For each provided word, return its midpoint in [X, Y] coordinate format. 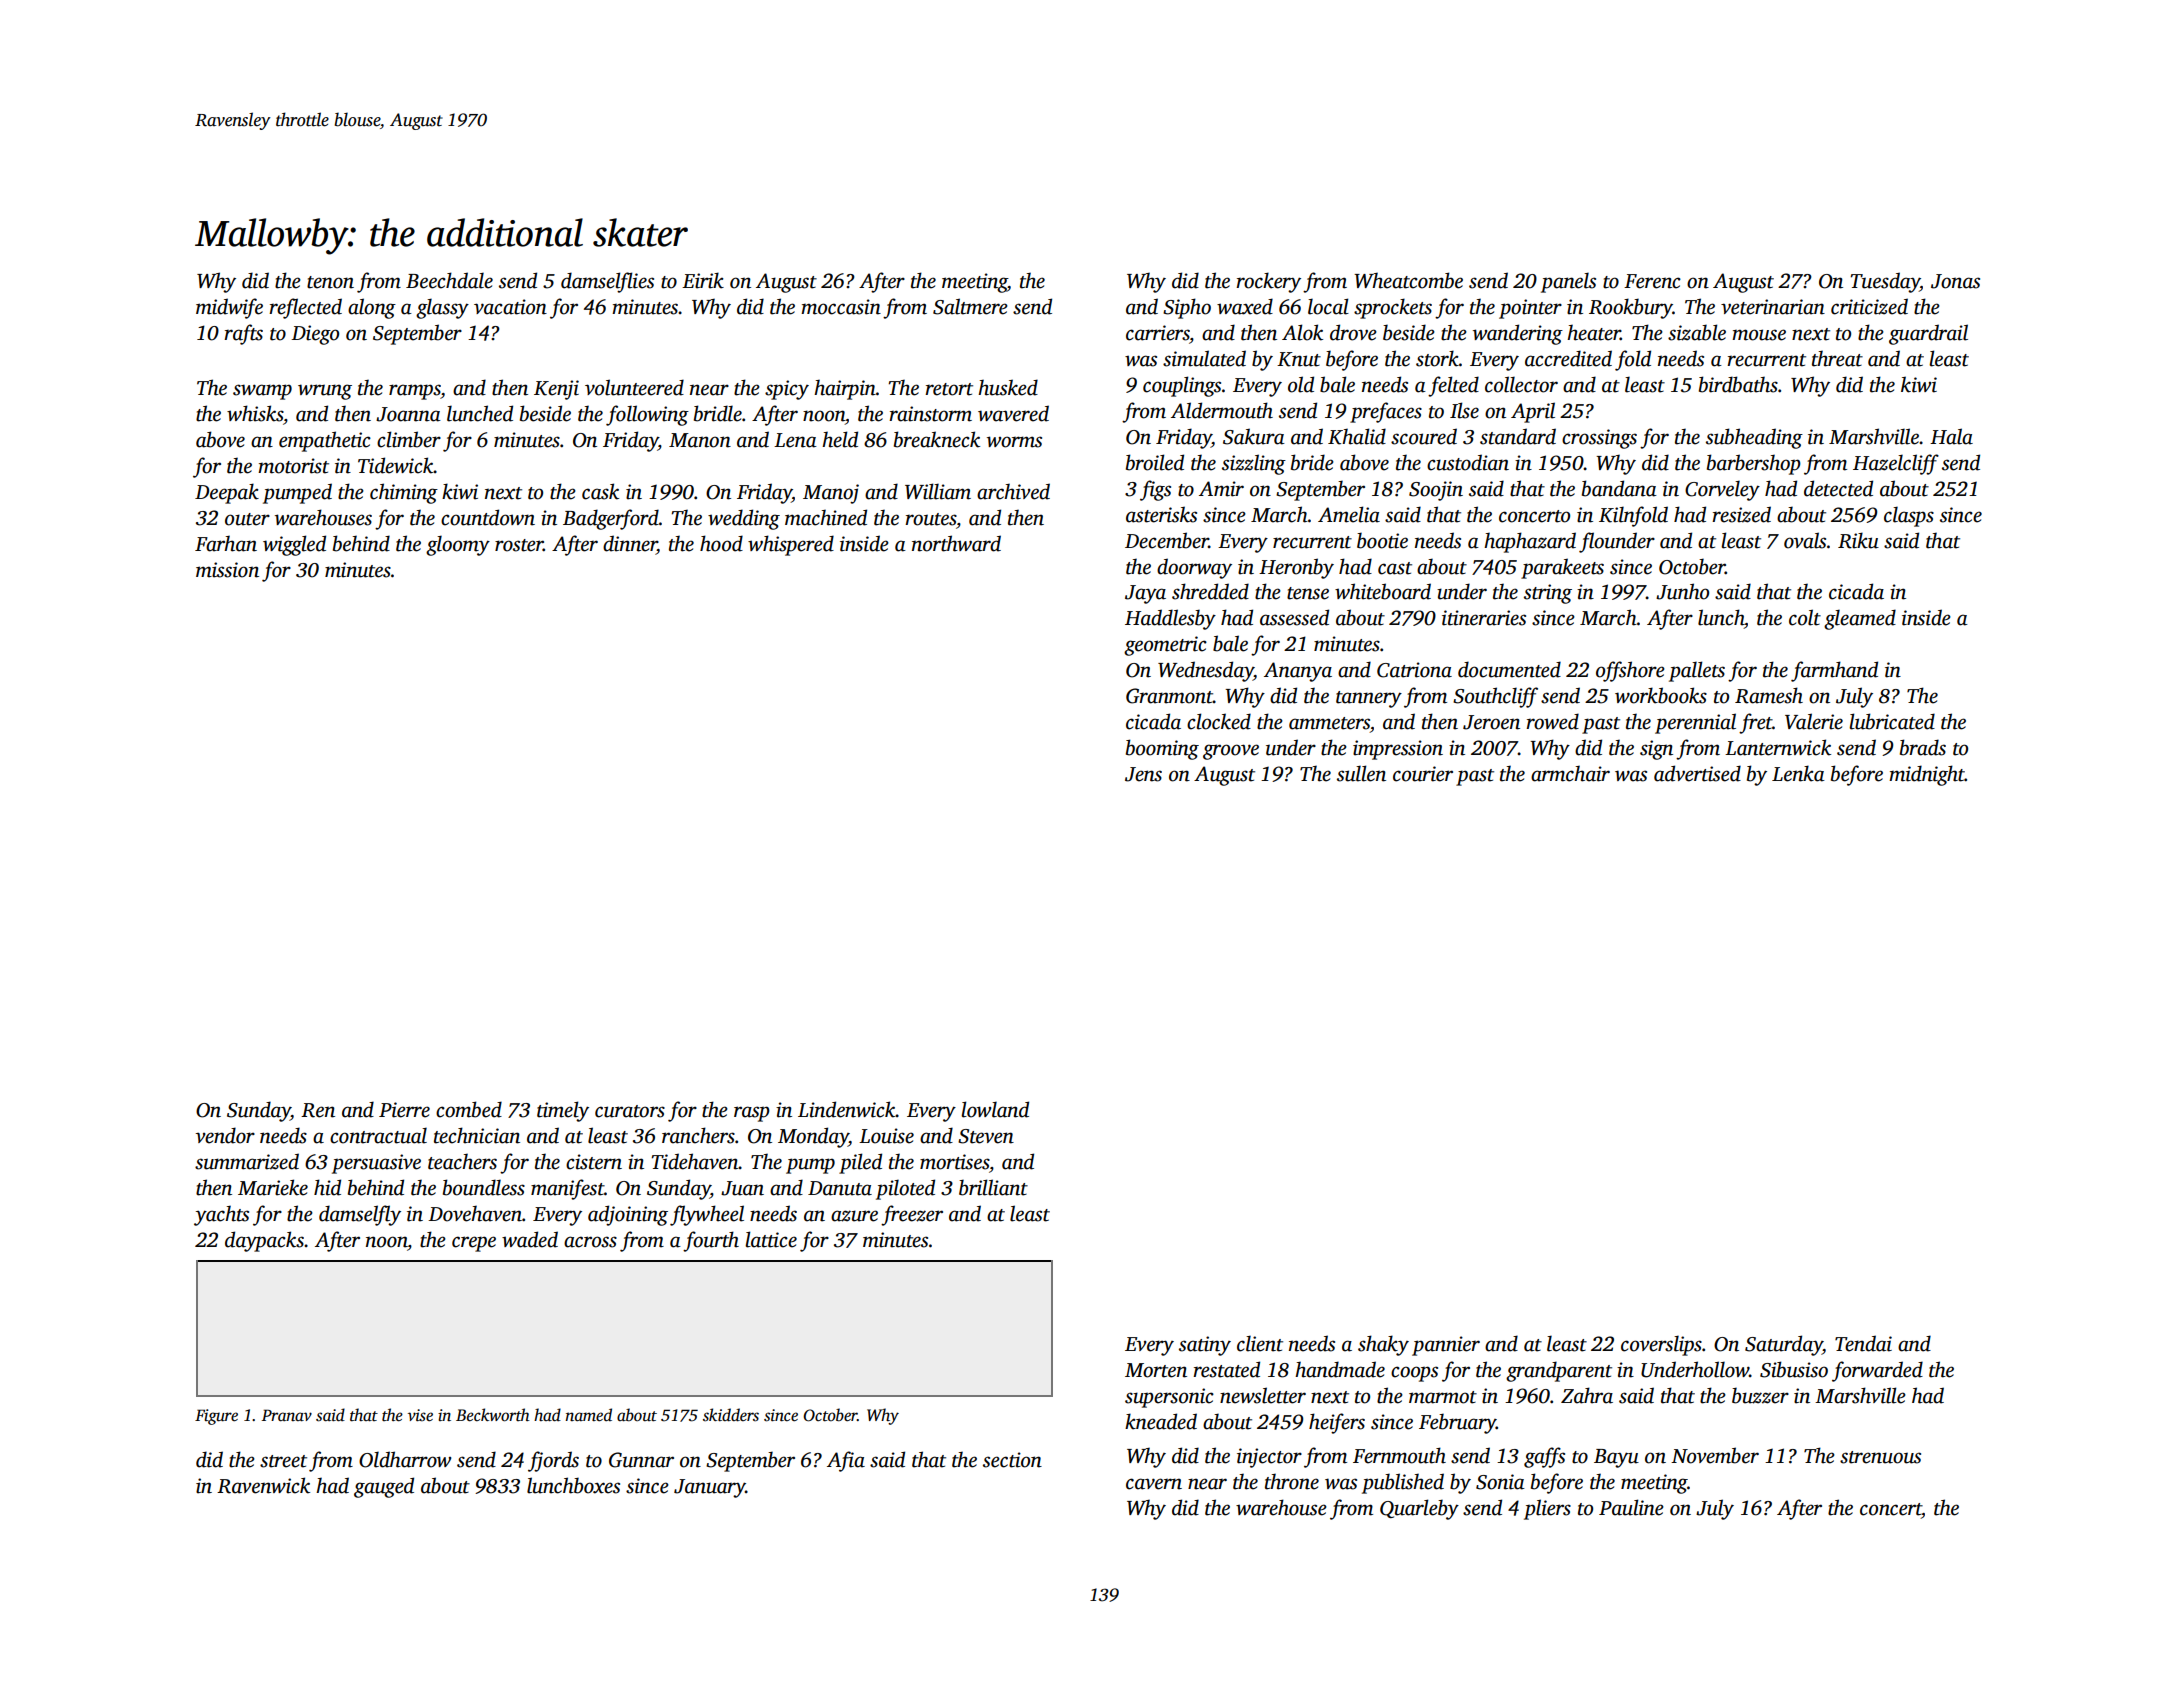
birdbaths [1738, 384]
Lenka [1798, 773]
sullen [1361, 773]
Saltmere [970, 306]
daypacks [264, 1241]
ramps [415, 392]
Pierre [404, 1110]
